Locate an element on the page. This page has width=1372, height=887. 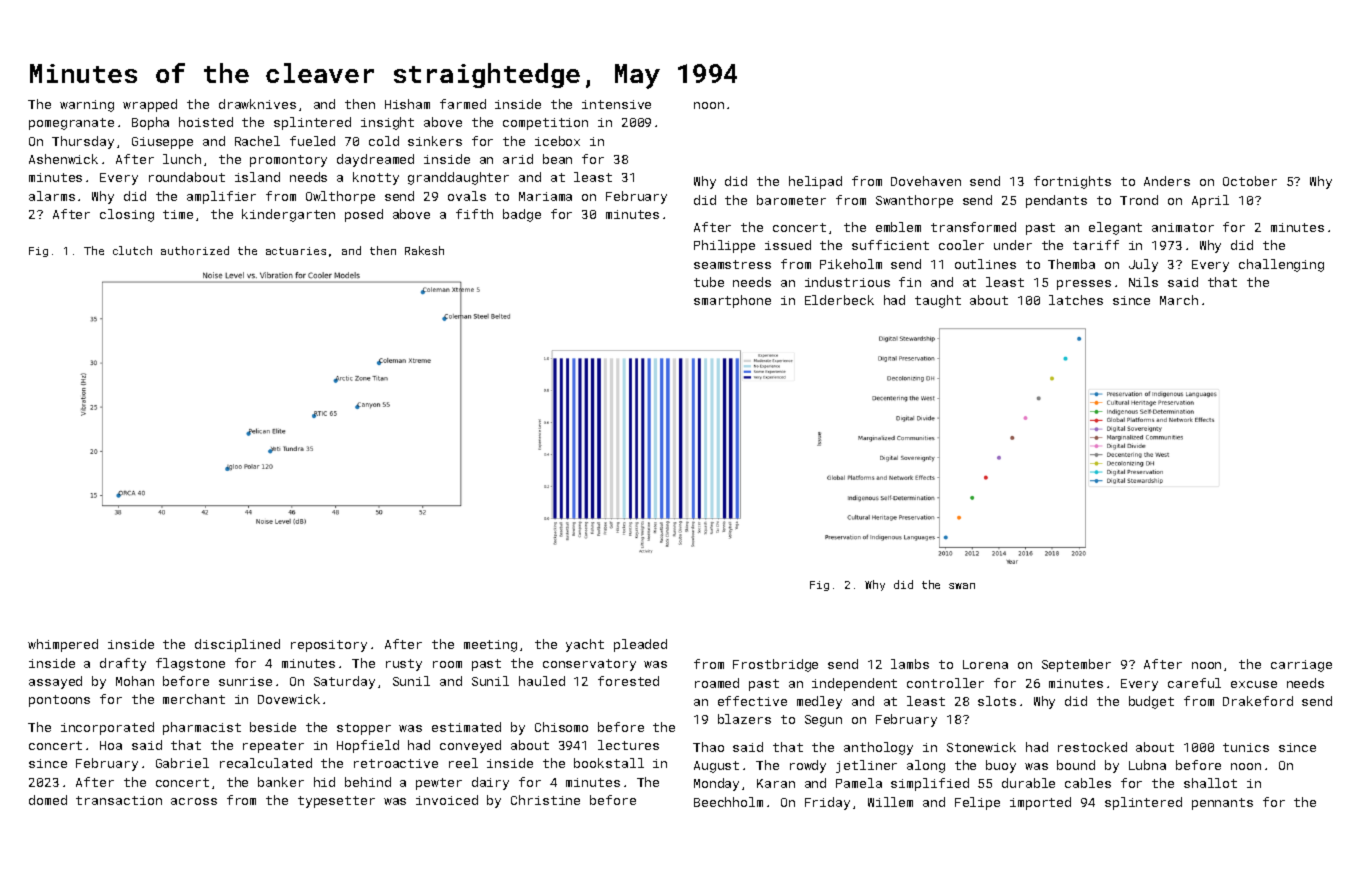
tube is located at coordinates (709, 282).
